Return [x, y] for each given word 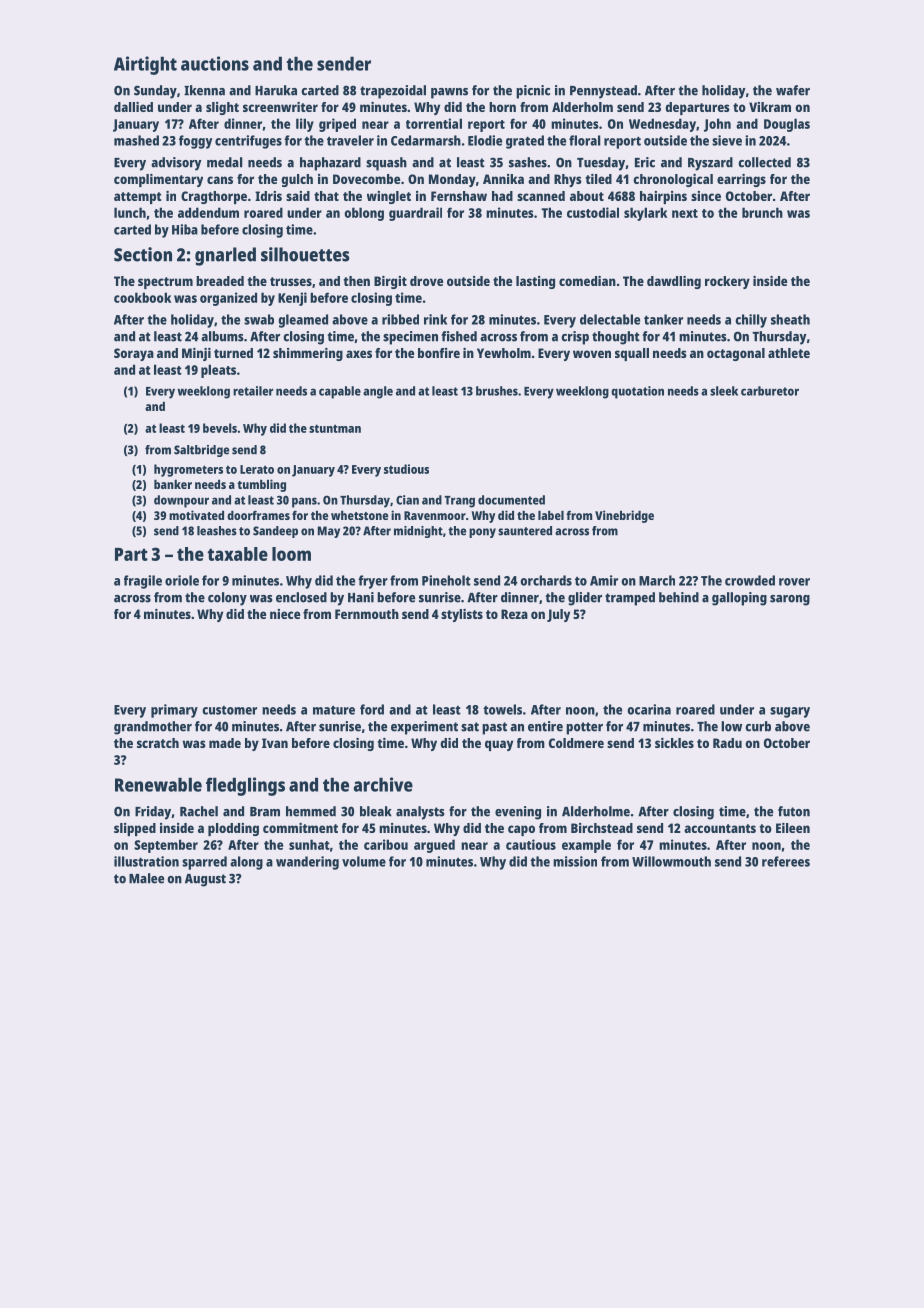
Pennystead [603, 92]
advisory [176, 164]
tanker [663, 319]
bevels [220, 428]
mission [575, 861]
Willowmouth [671, 861]
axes [359, 354]
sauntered [525, 531]
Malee [146, 878]
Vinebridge [624, 516]
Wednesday [662, 125]
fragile [143, 582]
